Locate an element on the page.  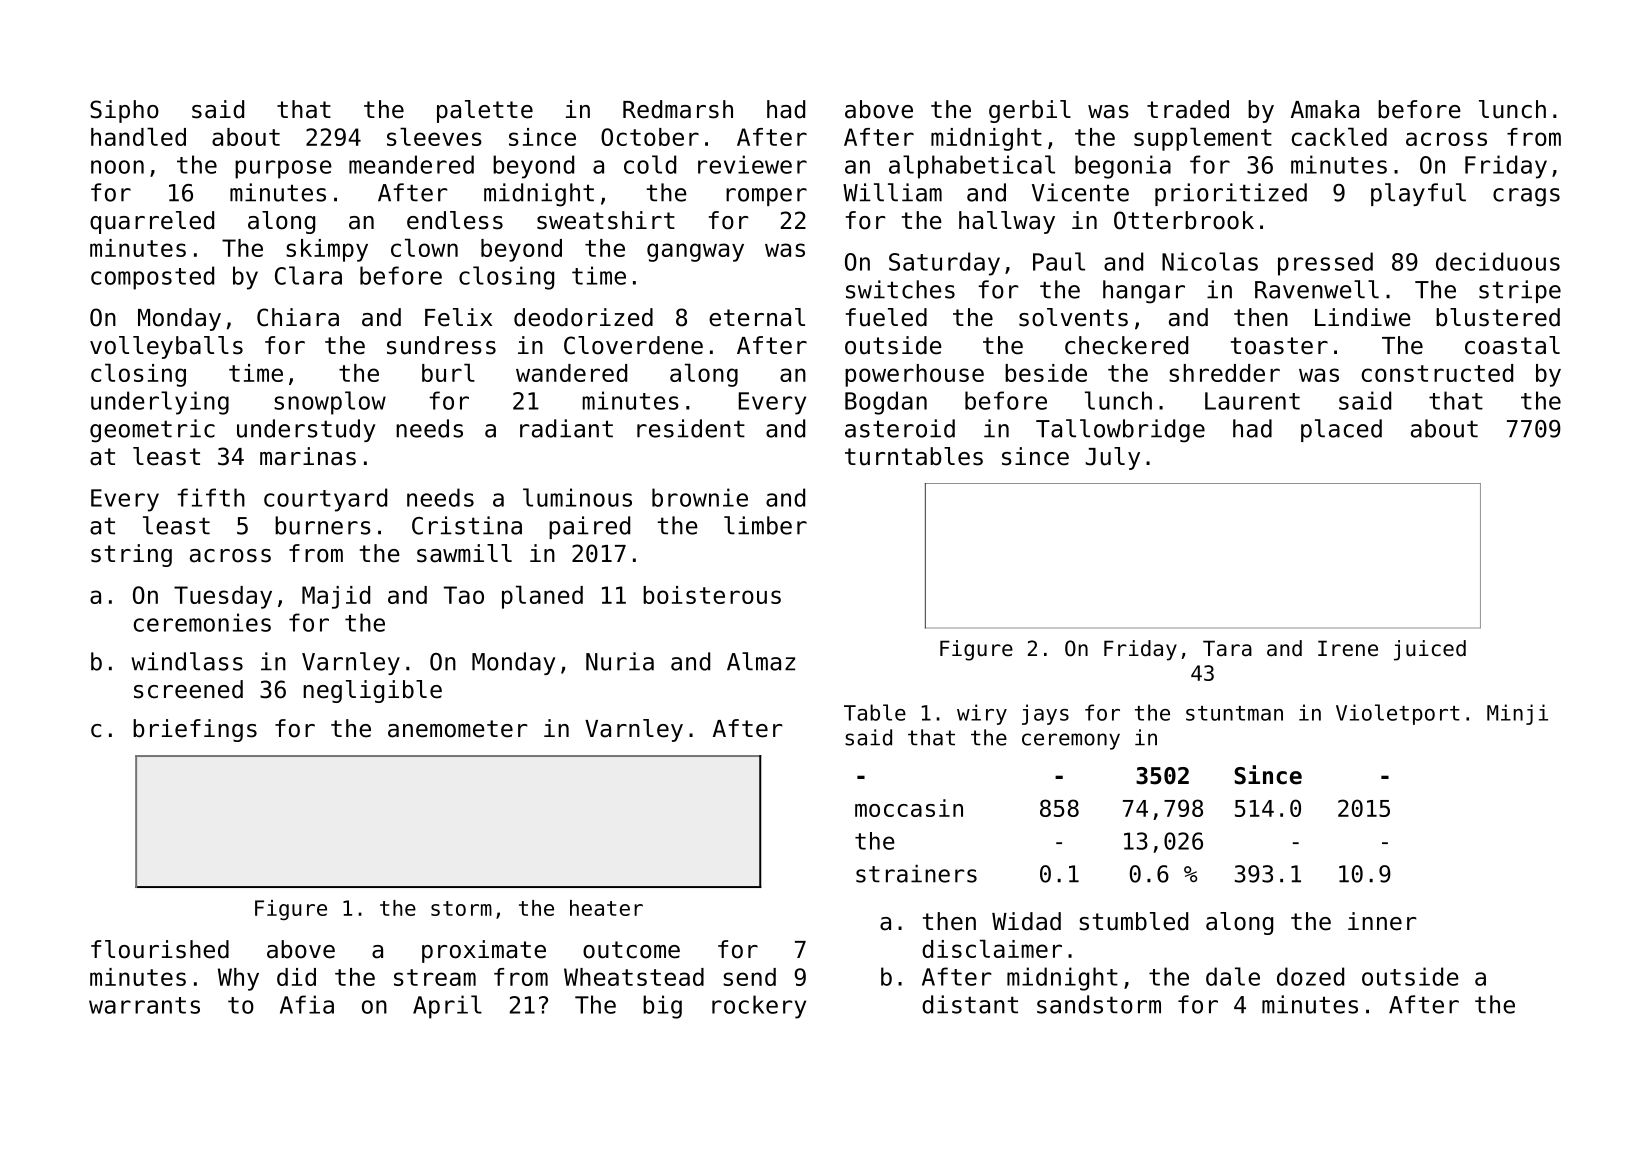
gerbil is located at coordinates (1030, 111).
